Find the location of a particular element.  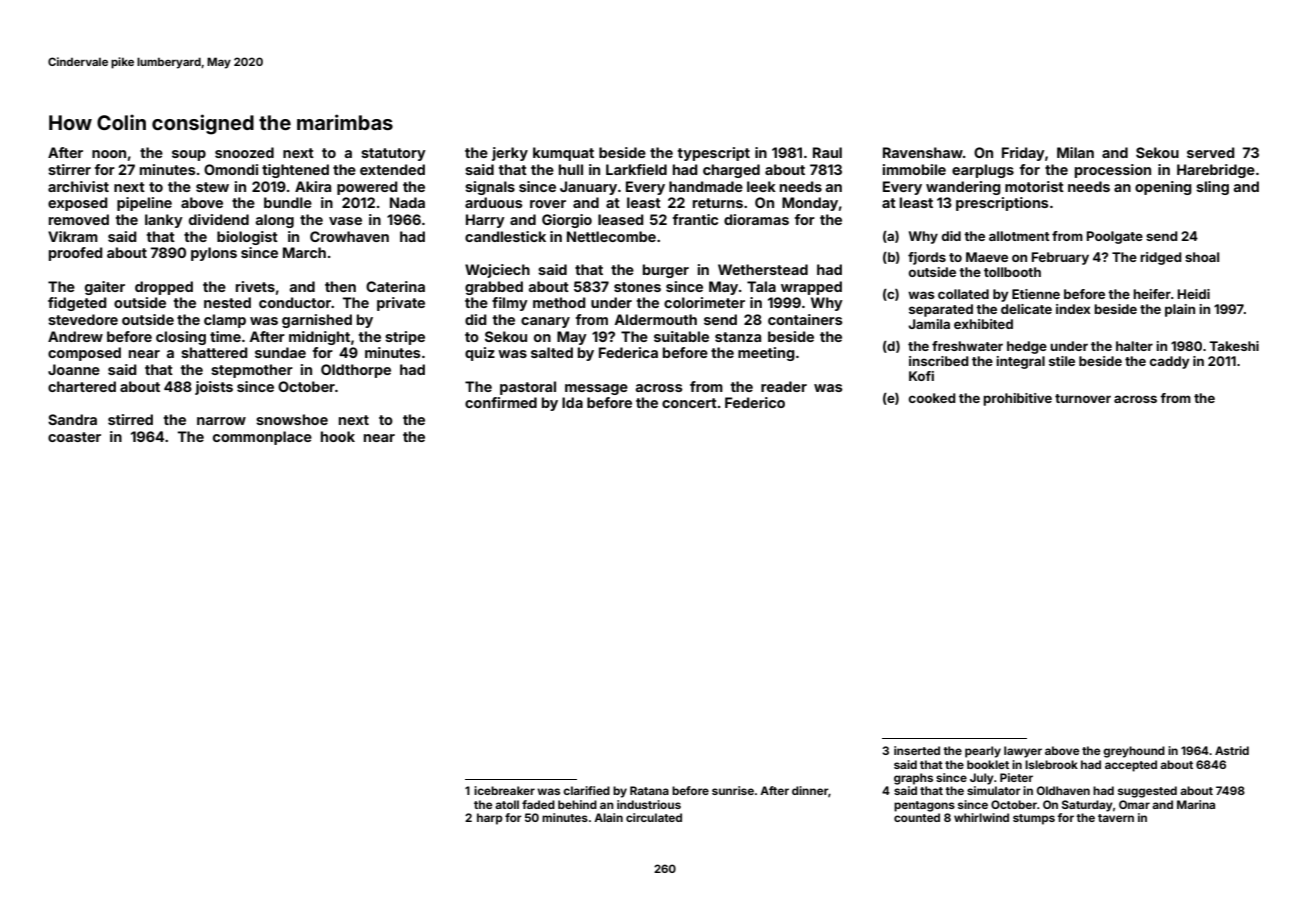

Raul is located at coordinates (827, 152).
